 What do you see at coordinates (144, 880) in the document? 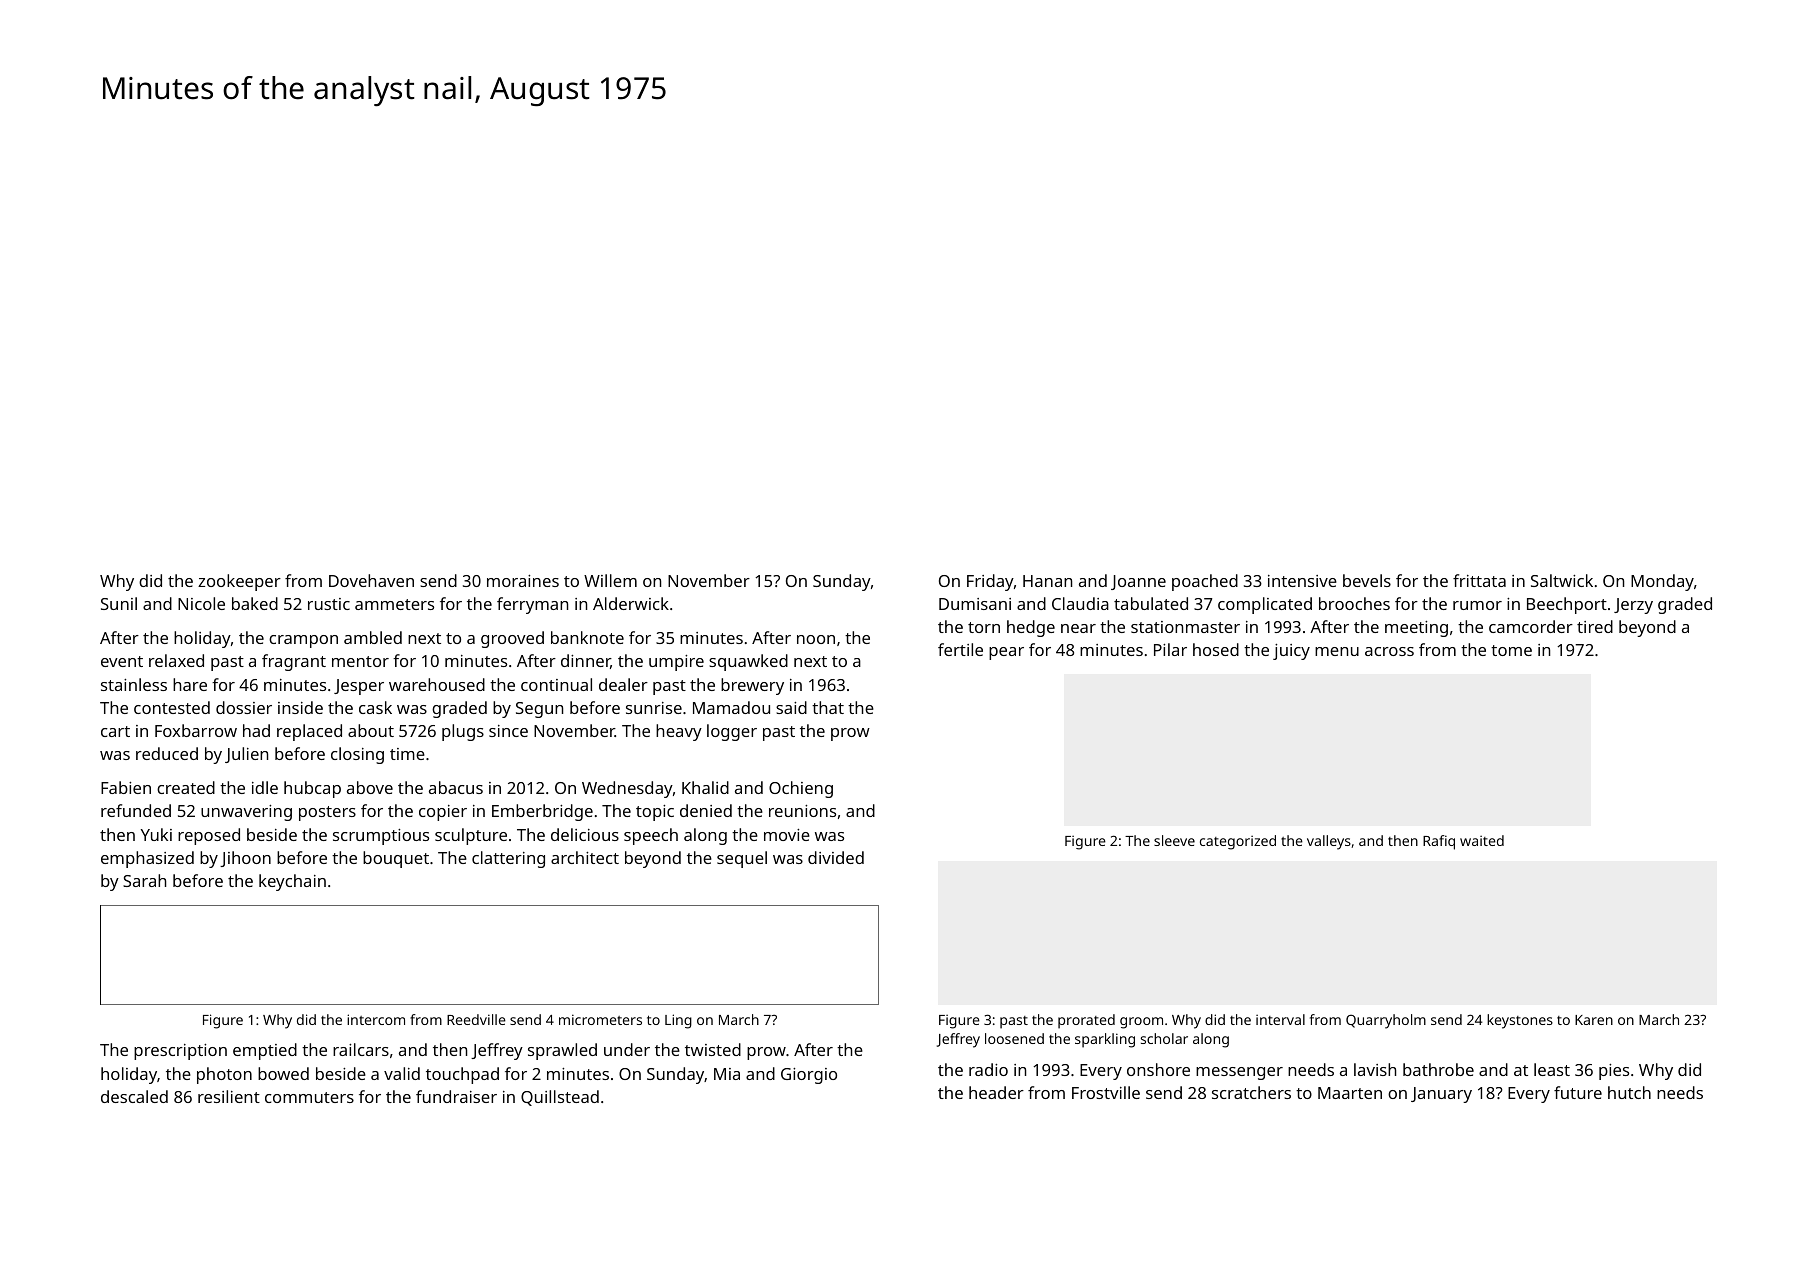
I see `Sarah` at bounding box center [144, 880].
